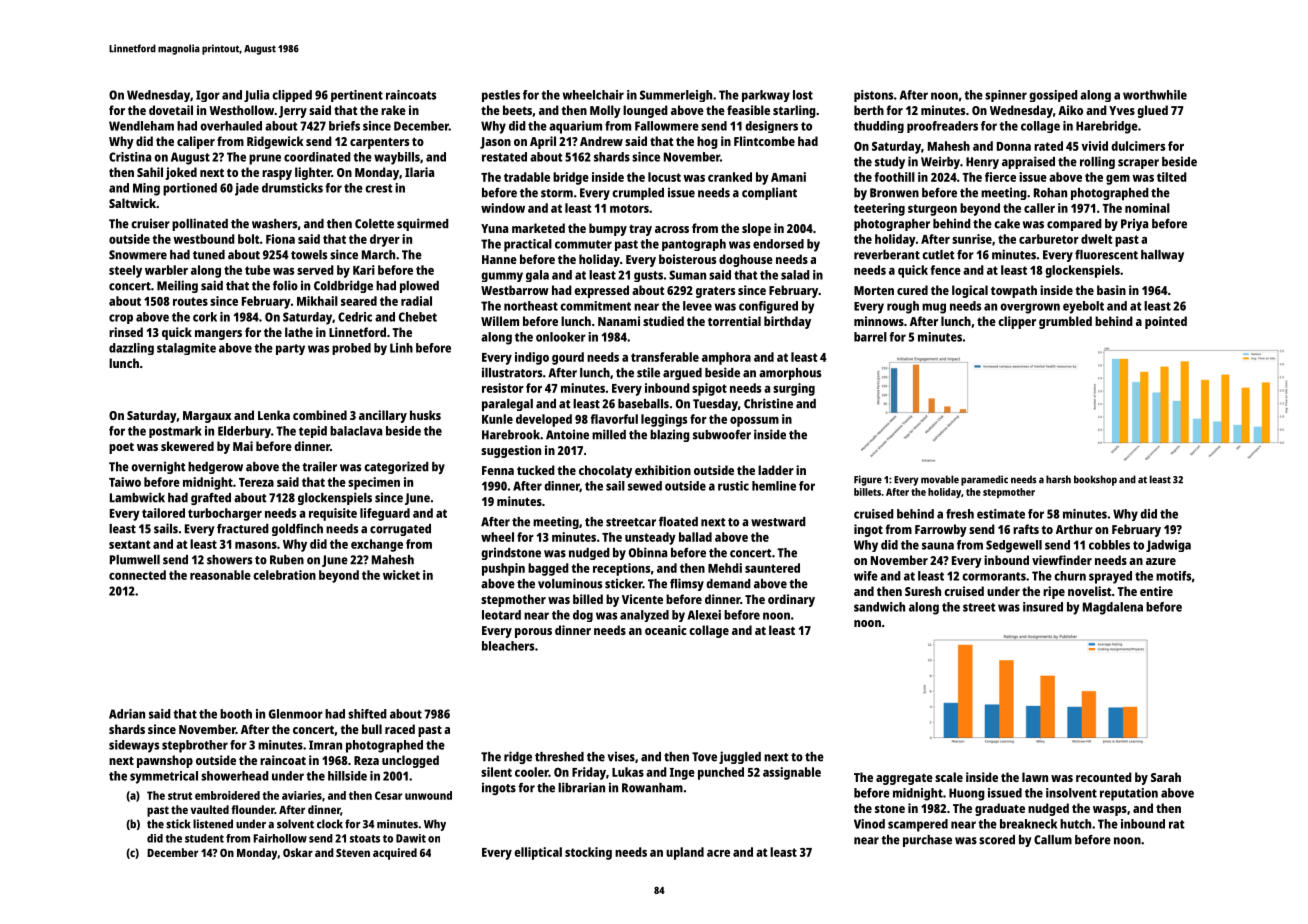  Describe the element at coordinates (353, 853) in the screenshot. I see `Steven` at that location.
